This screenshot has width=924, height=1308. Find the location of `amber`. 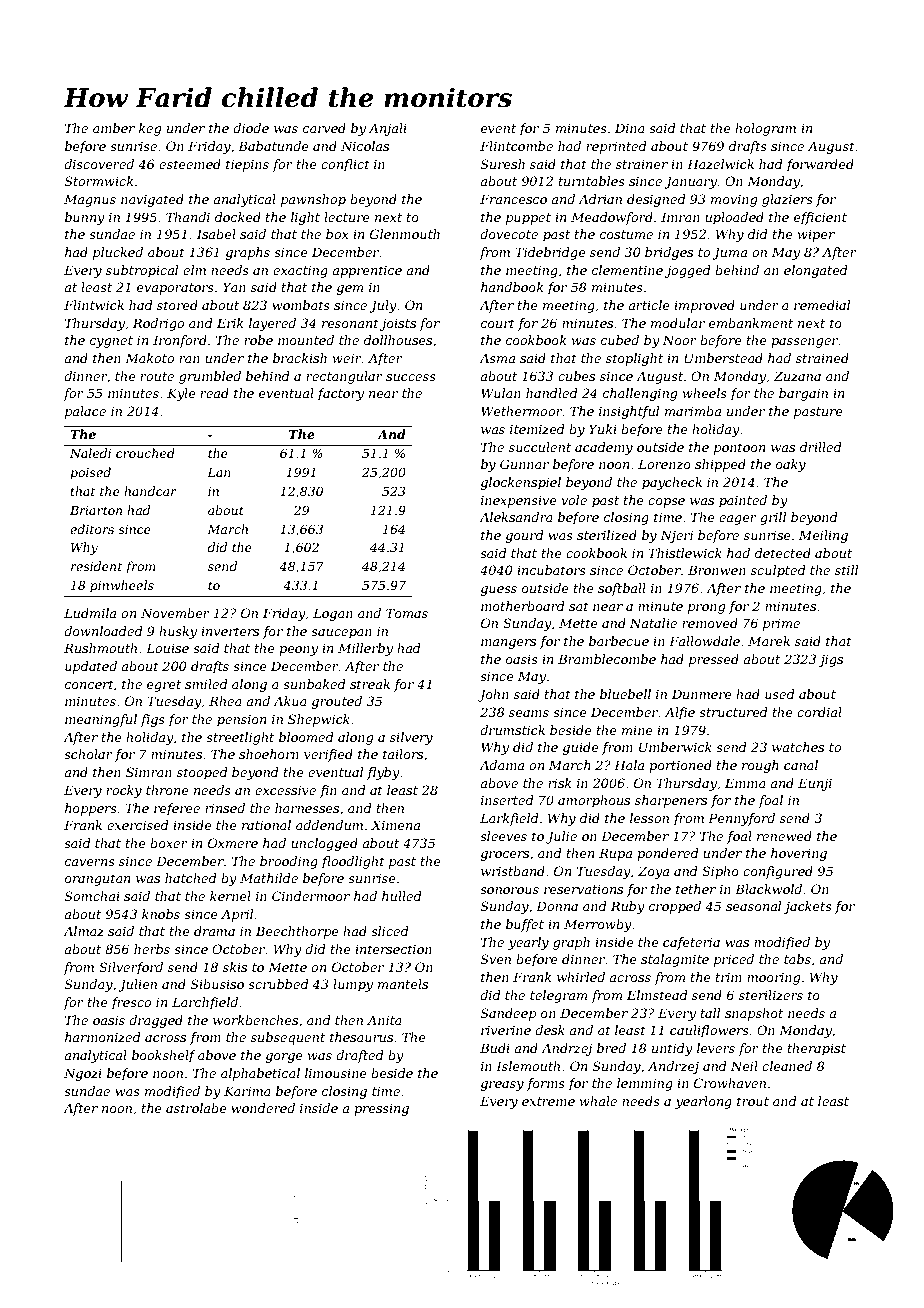

amber is located at coordinates (114, 128).
